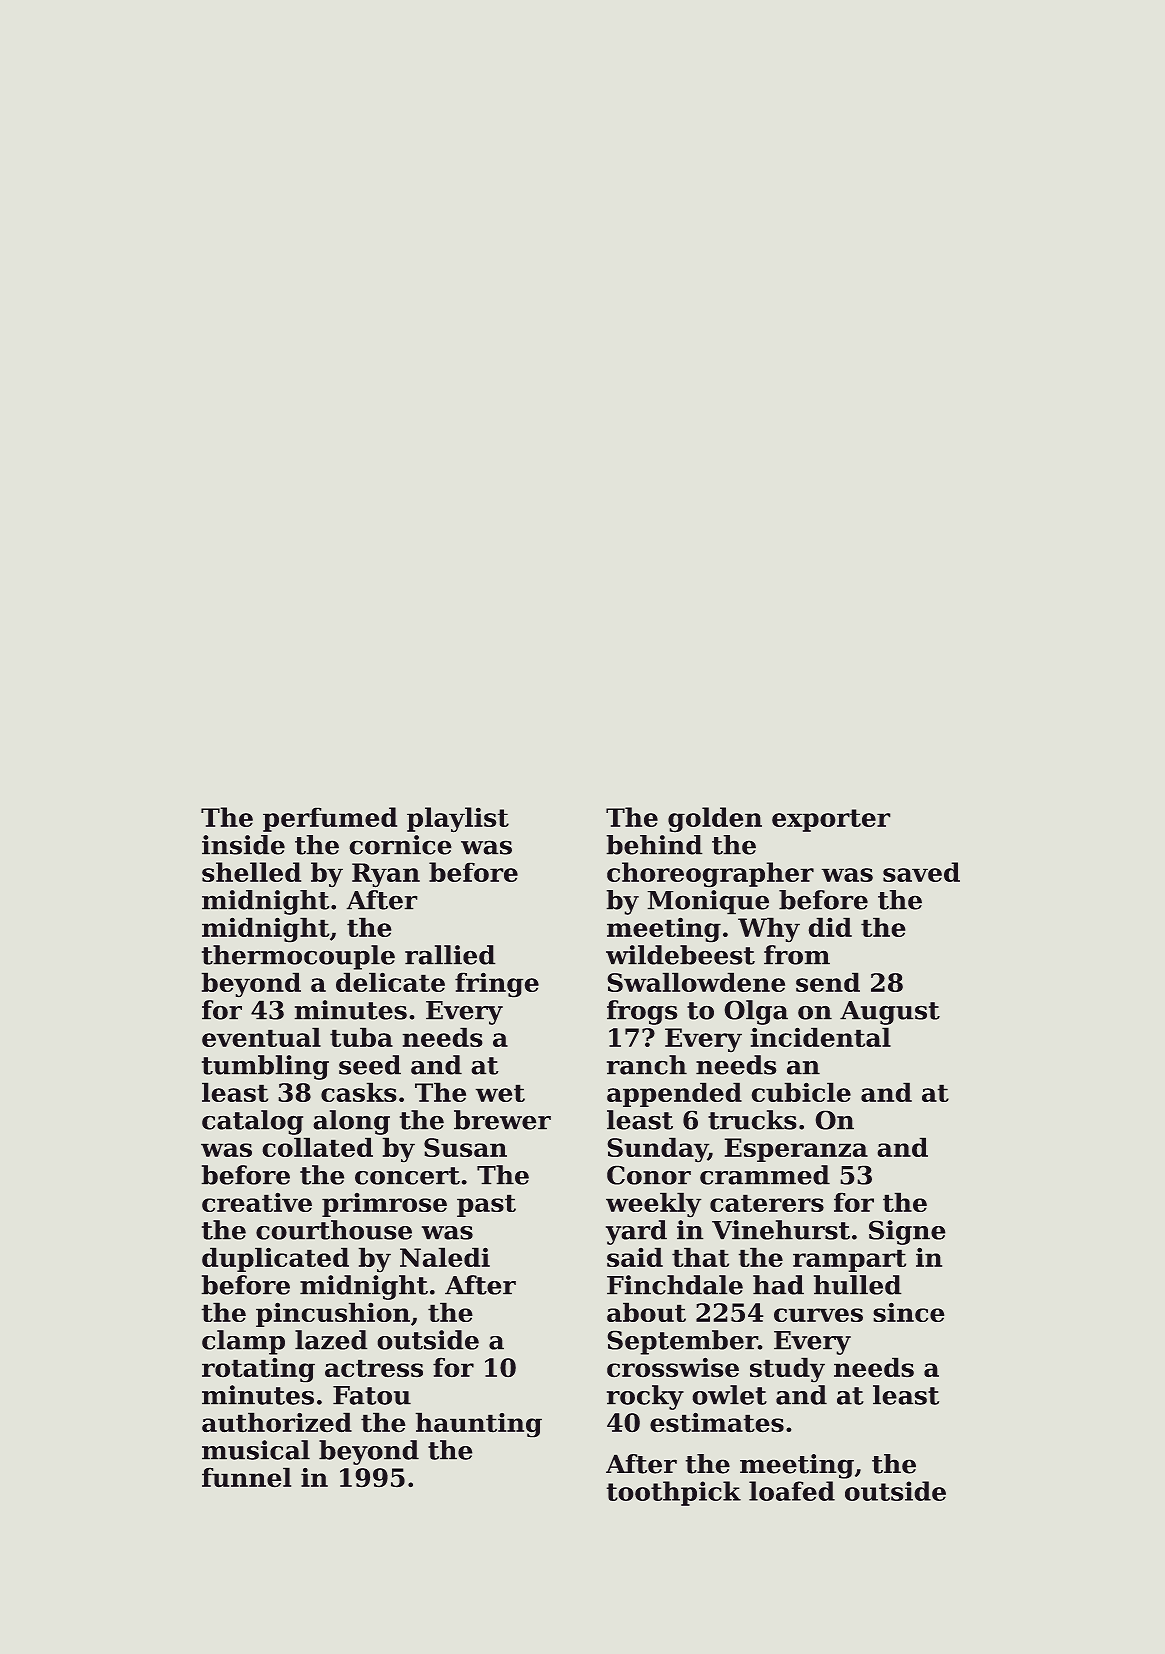  What do you see at coordinates (820, 1037) in the document?
I see `incidental` at bounding box center [820, 1037].
